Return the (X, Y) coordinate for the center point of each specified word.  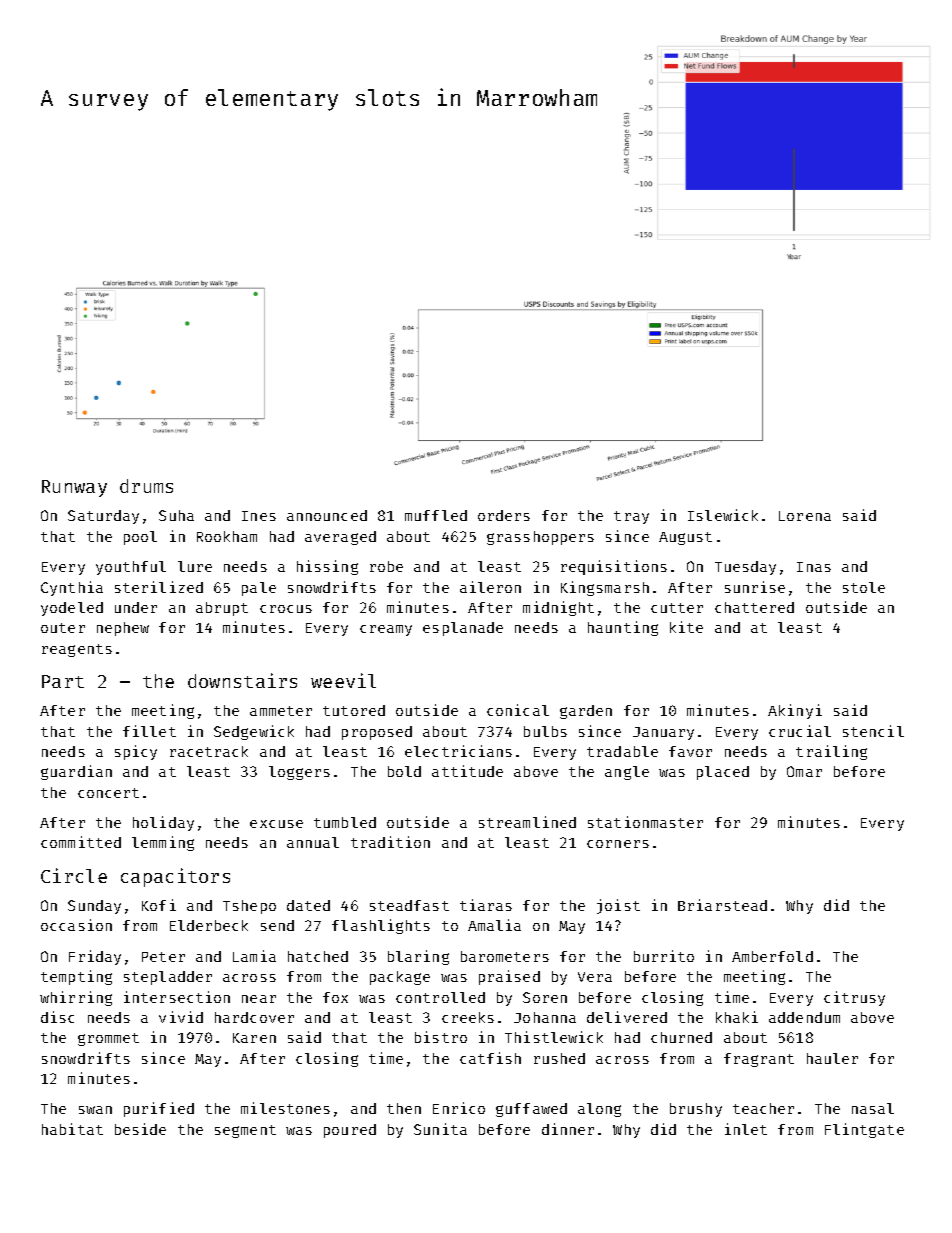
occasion (76, 925)
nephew (123, 629)
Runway (74, 488)
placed (723, 773)
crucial (800, 731)
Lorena (805, 516)
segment (245, 1131)
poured (350, 1131)
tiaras (486, 905)
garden (586, 712)
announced (327, 515)
